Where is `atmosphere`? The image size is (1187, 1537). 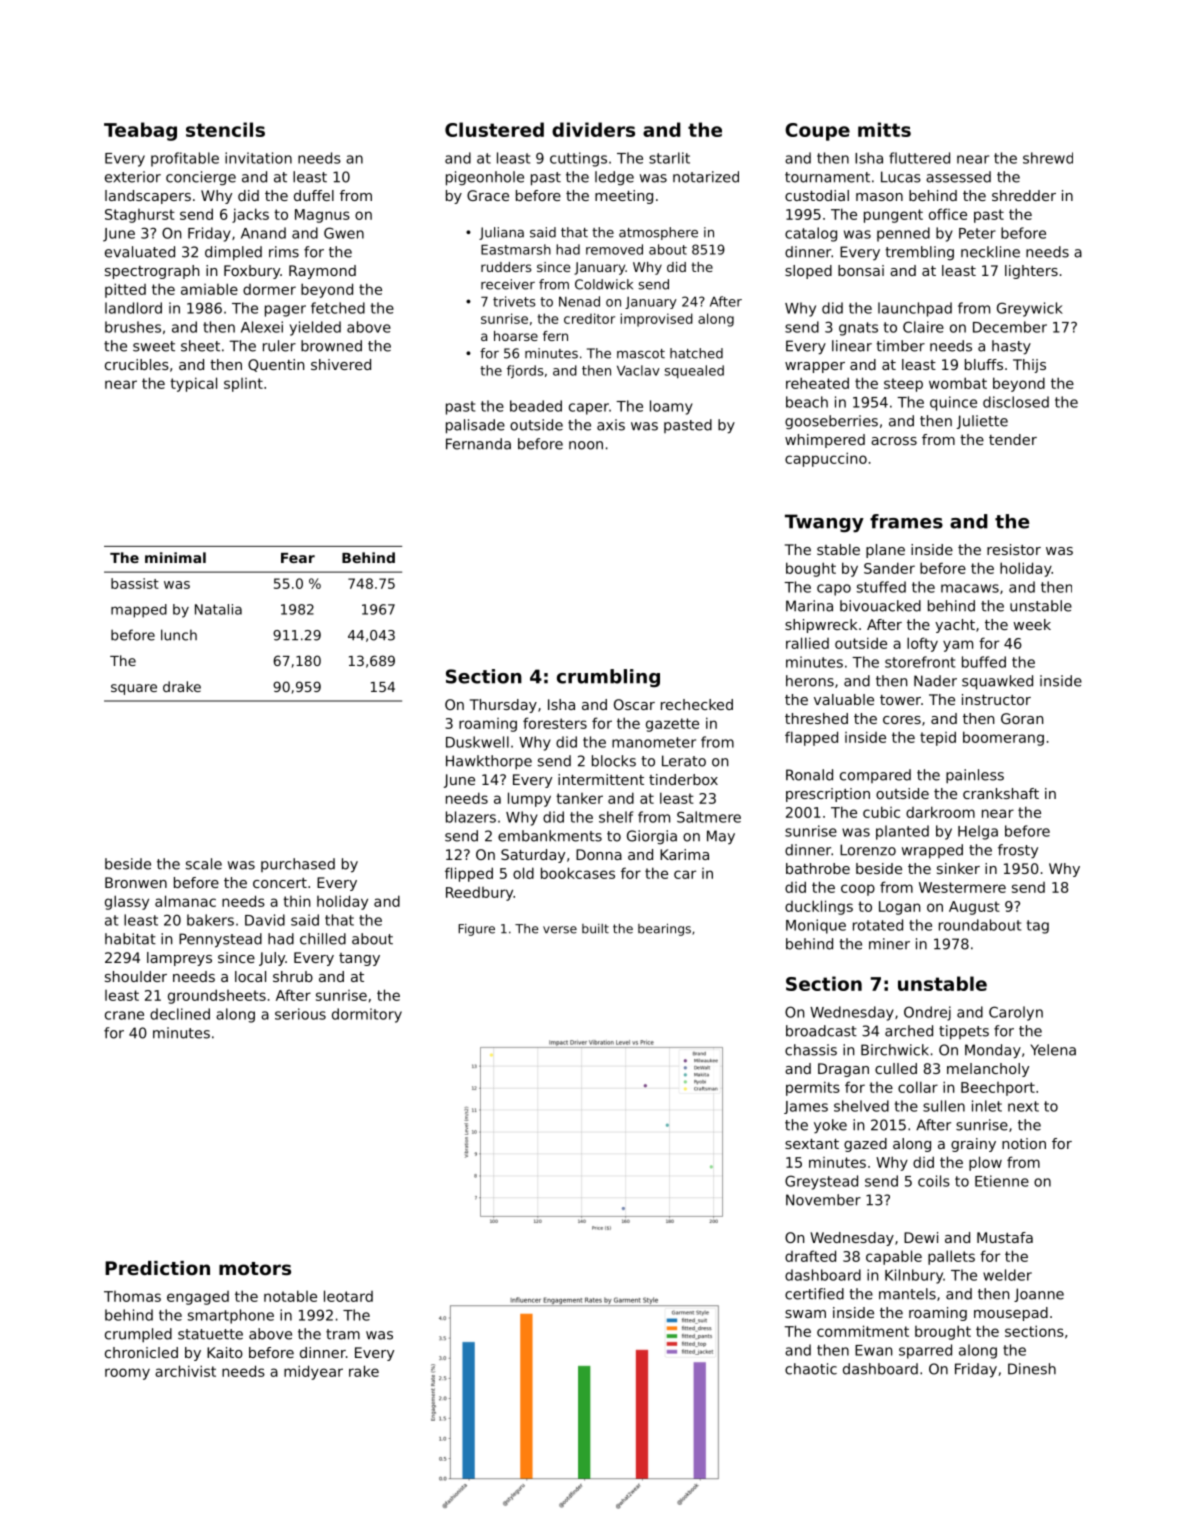 atmosphere is located at coordinates (658, 233).
